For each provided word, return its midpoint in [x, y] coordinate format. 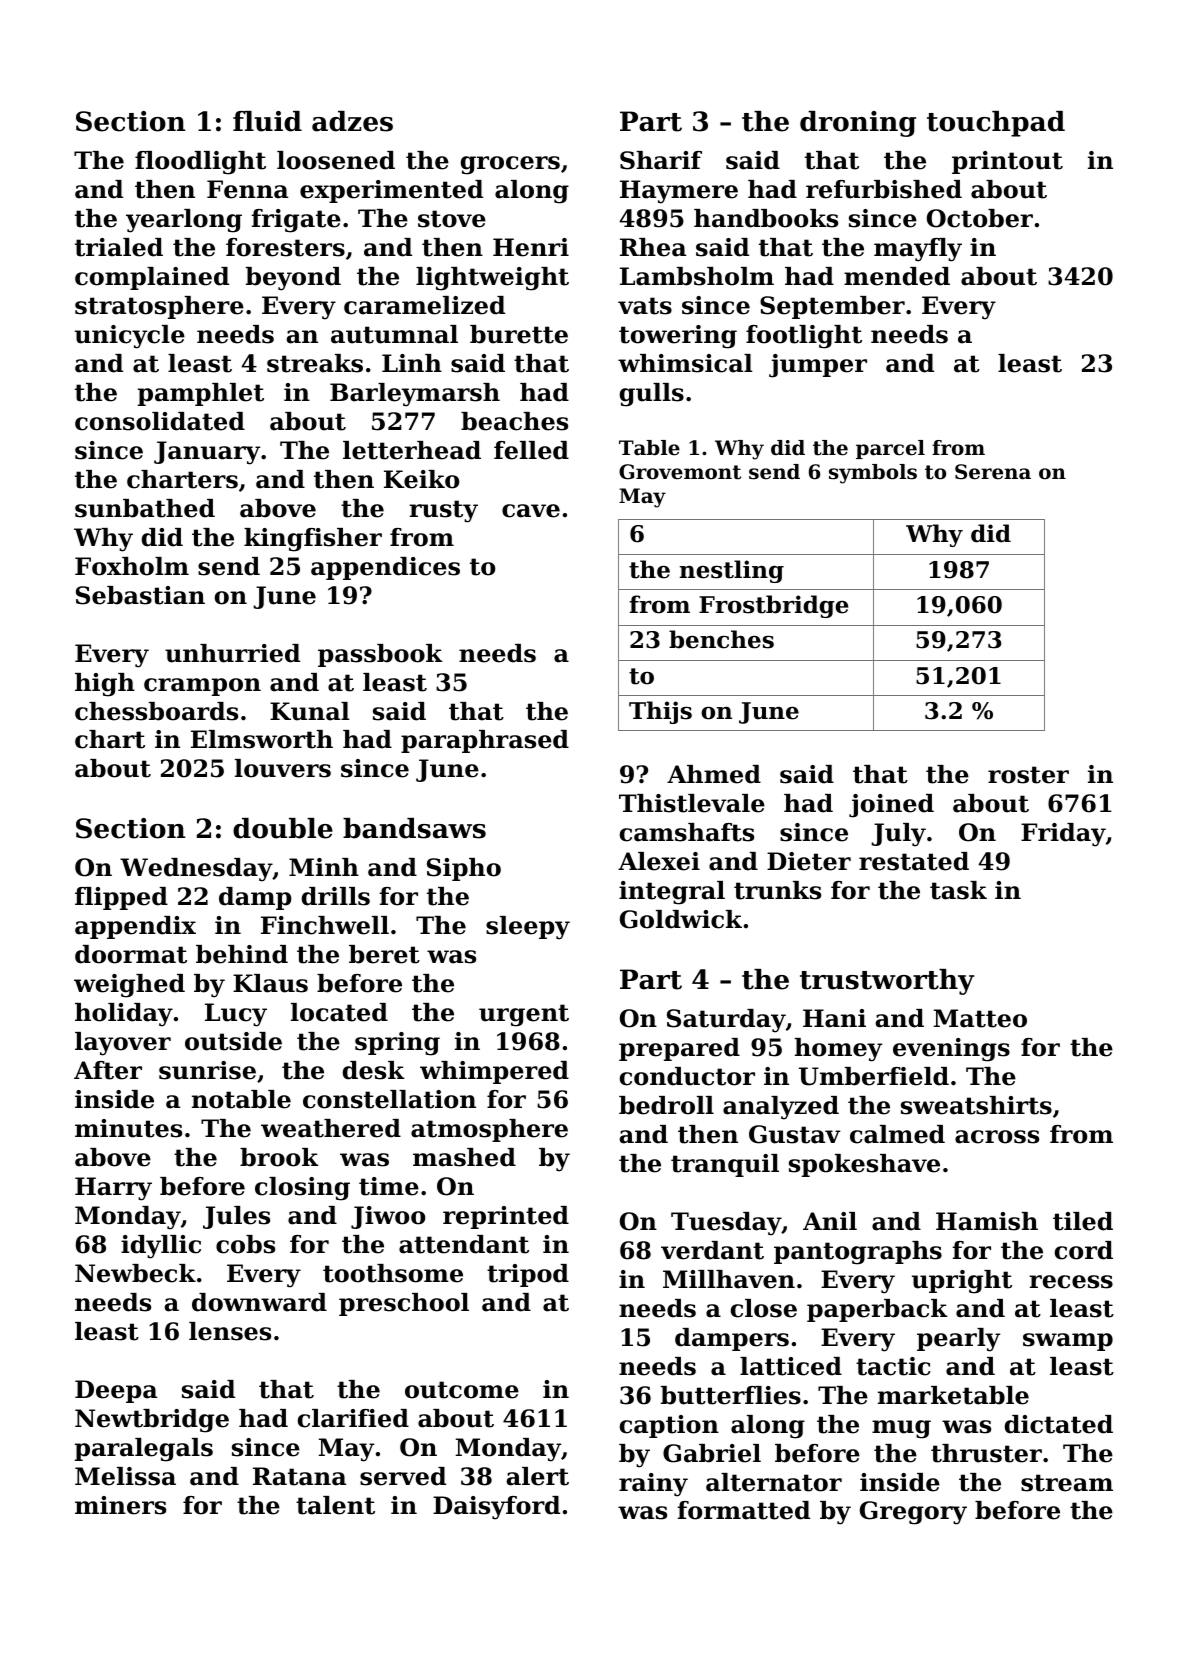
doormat [131, 954]
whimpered [494, 1072]
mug [901, 1429]
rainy [653, 1485]
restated [914, 861]
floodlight [200, 163]
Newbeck [135, 1273]
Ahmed [714, 774]
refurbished [884, 189]
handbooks [766, 218]
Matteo [980, 1018]
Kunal [310, 711]
